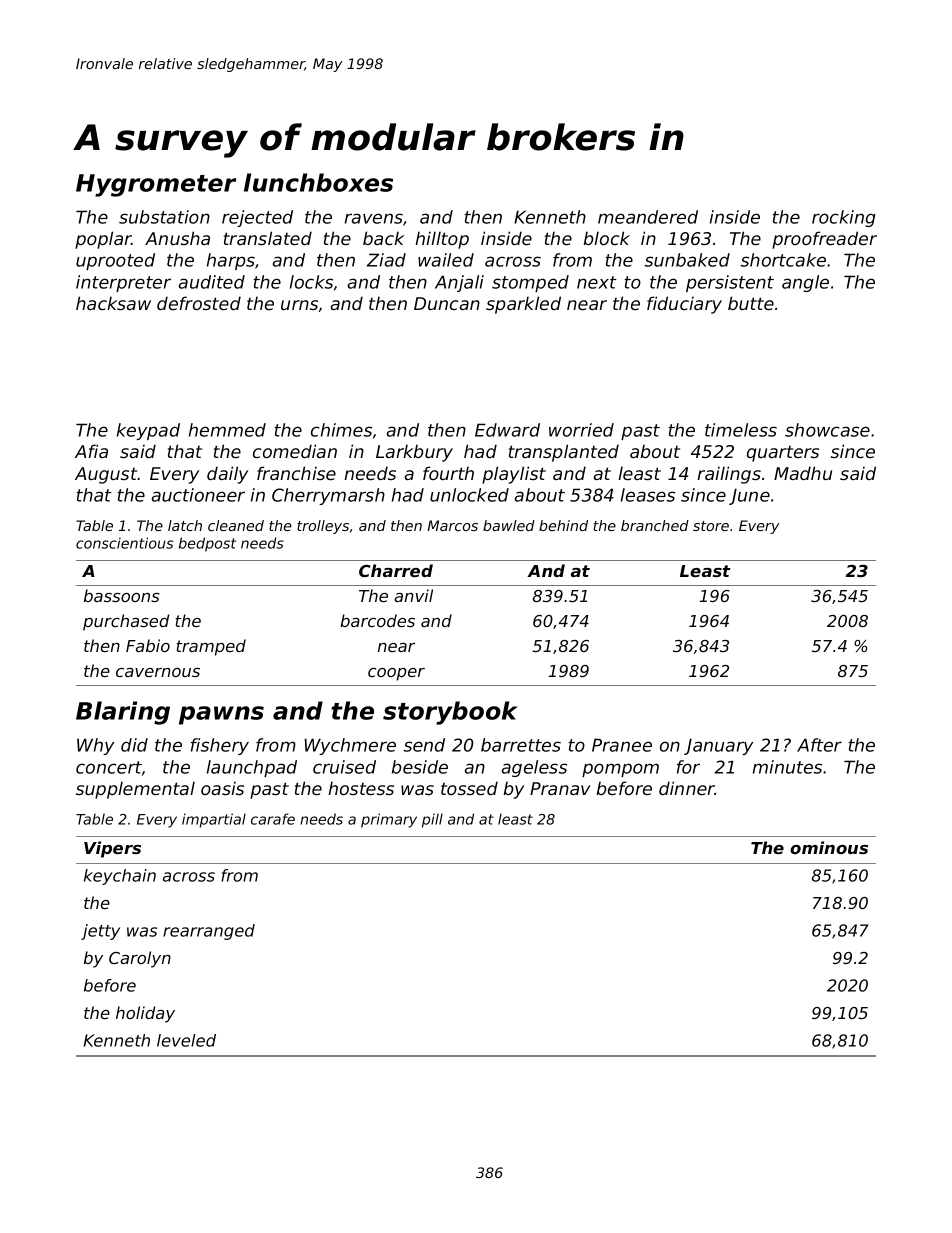  What do you see at coordinates (432, 820) in the screenshot?
I see `pill` at bounding box center [432, 820].
